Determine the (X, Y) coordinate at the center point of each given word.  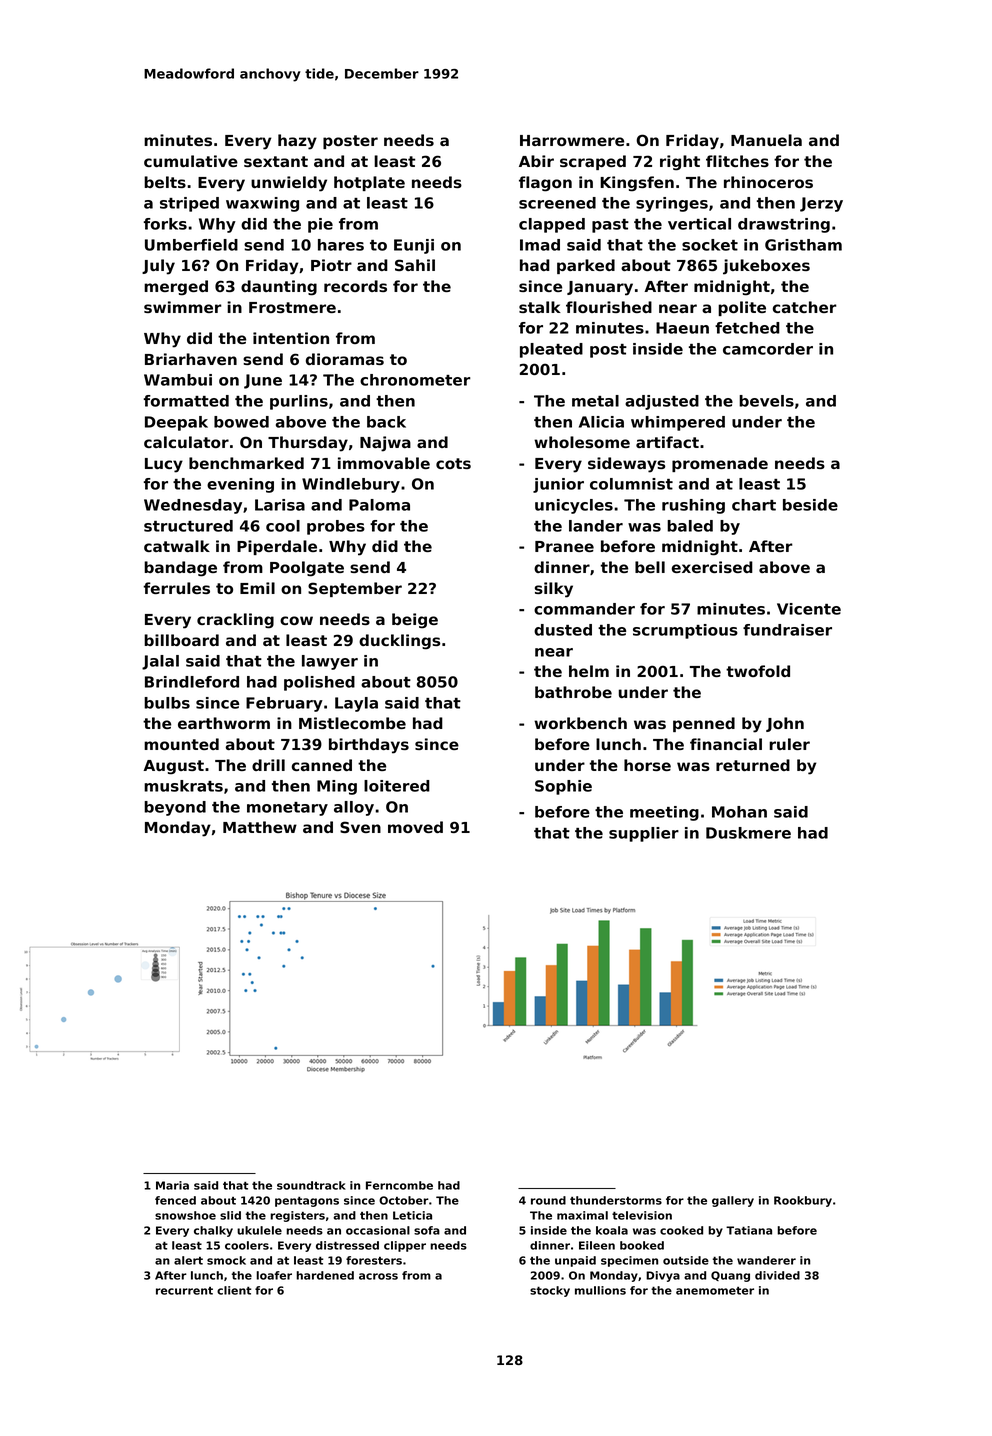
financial (726, 744)
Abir (536, 161)
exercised (712, 567)
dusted (563, 630)
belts (165, 182)
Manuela (766, 140)
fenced (175, 1200)
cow (296, 620)
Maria (172, 1185)
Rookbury (803, 1201)
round (548, 1200)
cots (453, 463)
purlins (299, 402)
